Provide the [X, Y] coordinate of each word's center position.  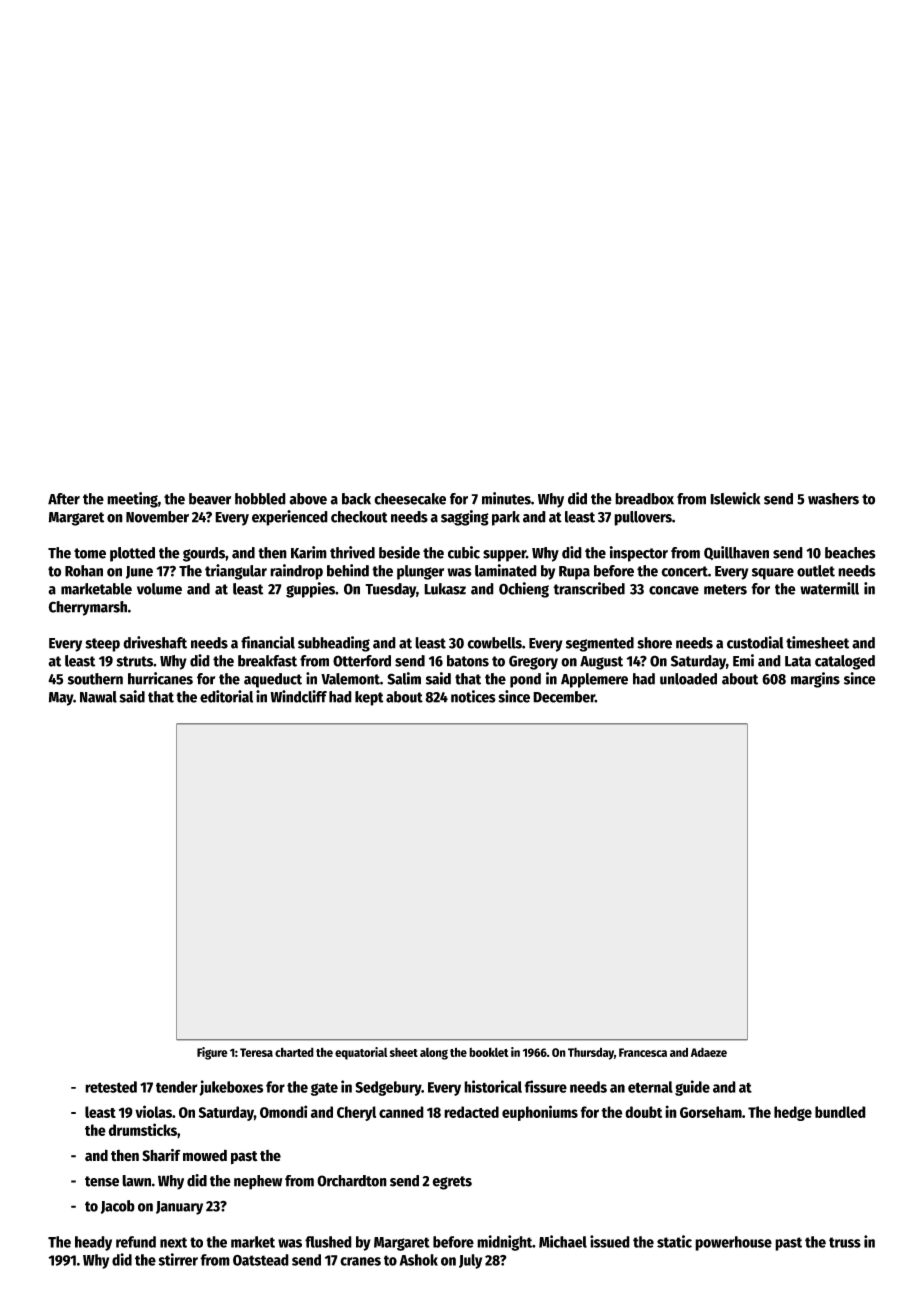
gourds [204, 554]
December [564, 697]
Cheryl [356, 1113]
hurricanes [160, 678]
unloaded [688, 679]
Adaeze [709, 1052]
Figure [212, 1053]
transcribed [589, 588]
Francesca [643, 1052]
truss [845, 1242]
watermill [829, 588]
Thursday [591, 1053]
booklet [489, 1052]
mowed [205, 1155]
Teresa [256, 1052]
